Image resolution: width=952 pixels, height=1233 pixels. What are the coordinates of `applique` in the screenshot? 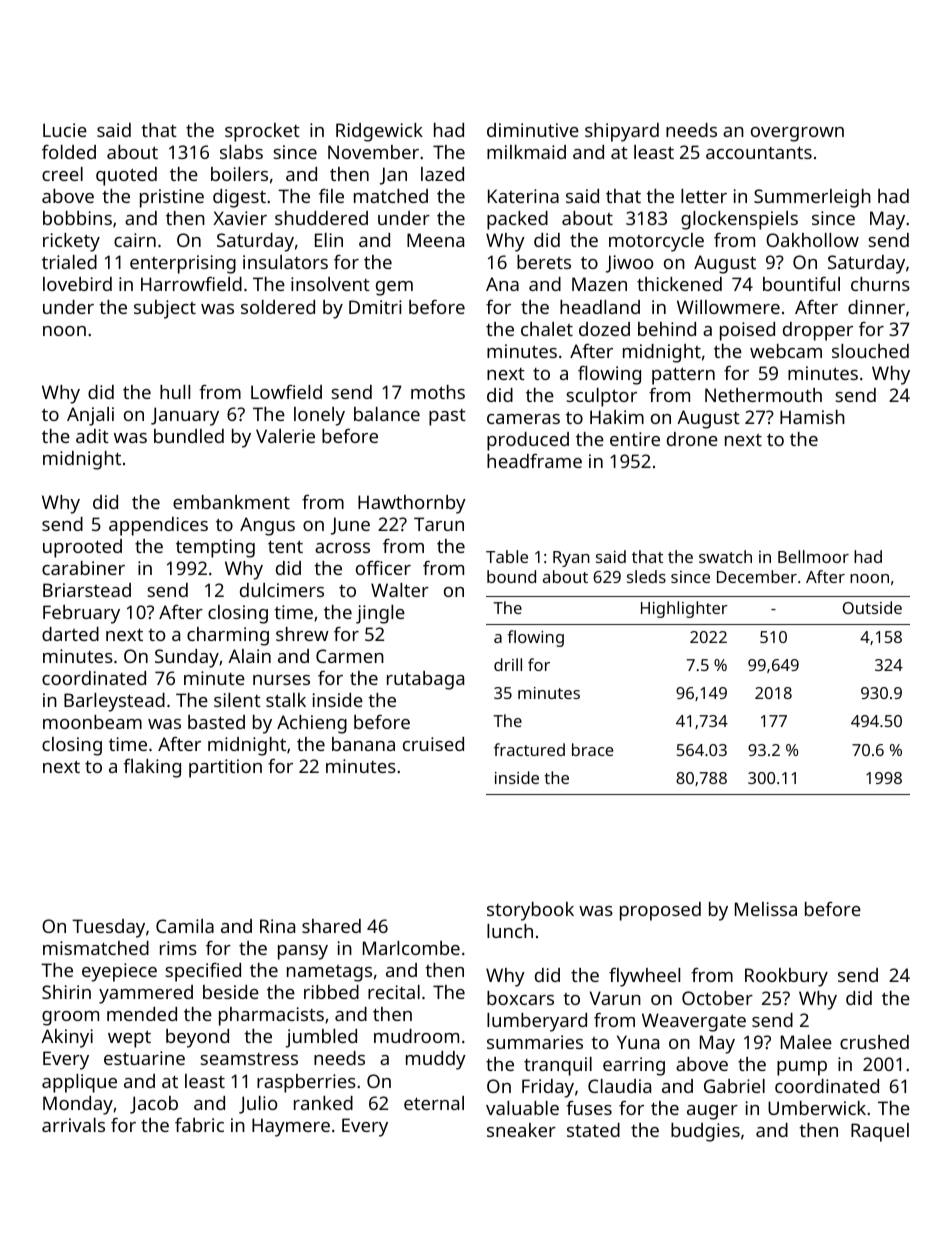 It's located at (79, 1083).
